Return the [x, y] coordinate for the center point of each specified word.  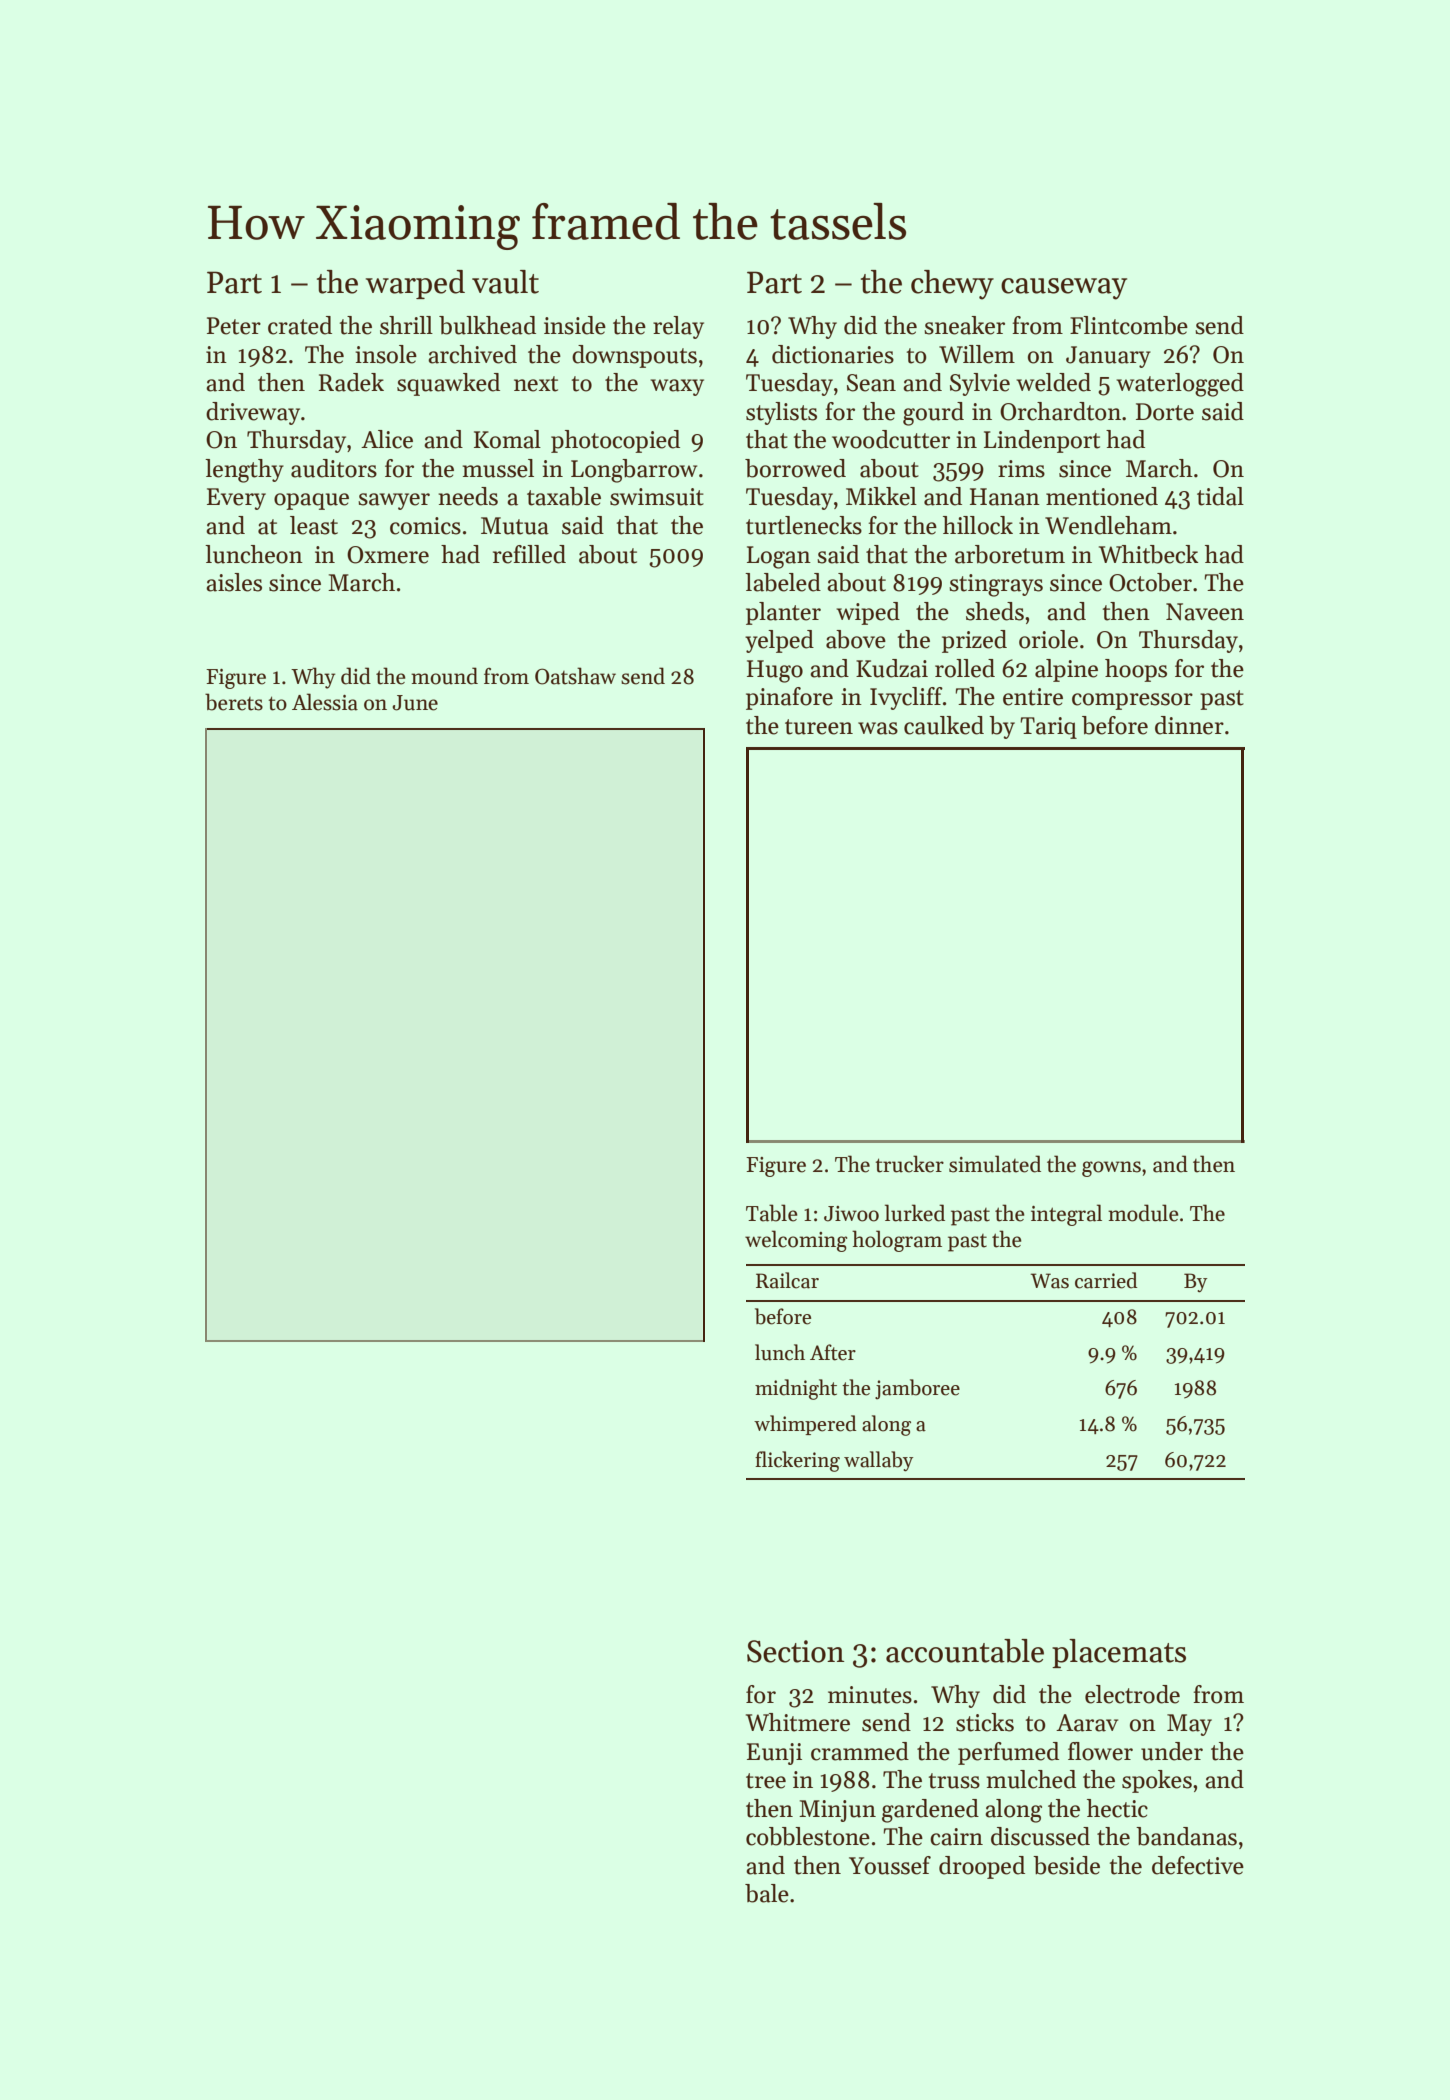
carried [1106, 1280]
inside [575, 325]
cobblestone [808, 1836]
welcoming [796, 1241]
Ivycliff [906, 698]
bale [767, 1893]
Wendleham [1108, 525]
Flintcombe [1129, 325]
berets [234, 702]
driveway [253, 413]
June [415, 703]
